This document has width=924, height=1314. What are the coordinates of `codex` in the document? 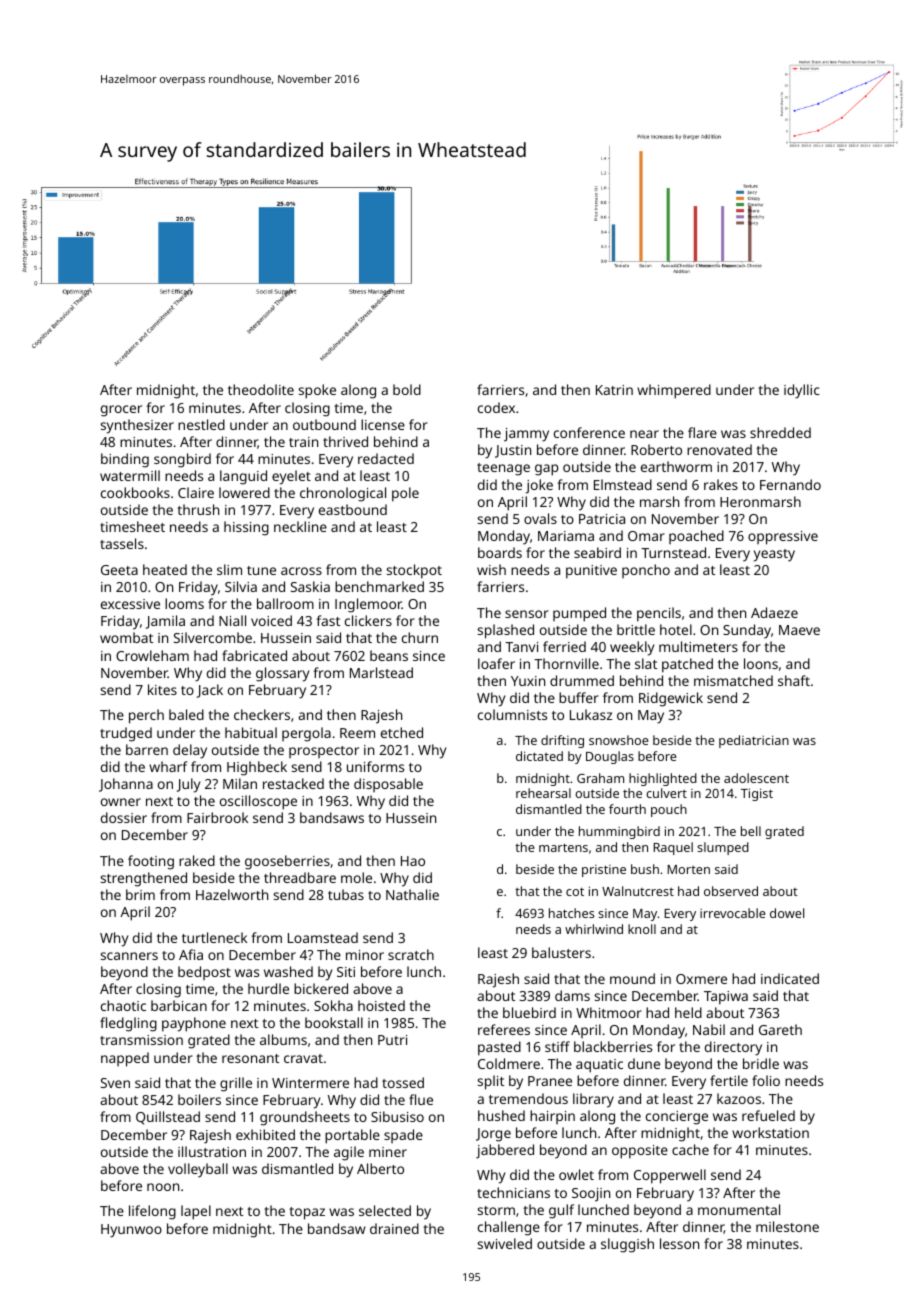 It's located at (496, 407).
